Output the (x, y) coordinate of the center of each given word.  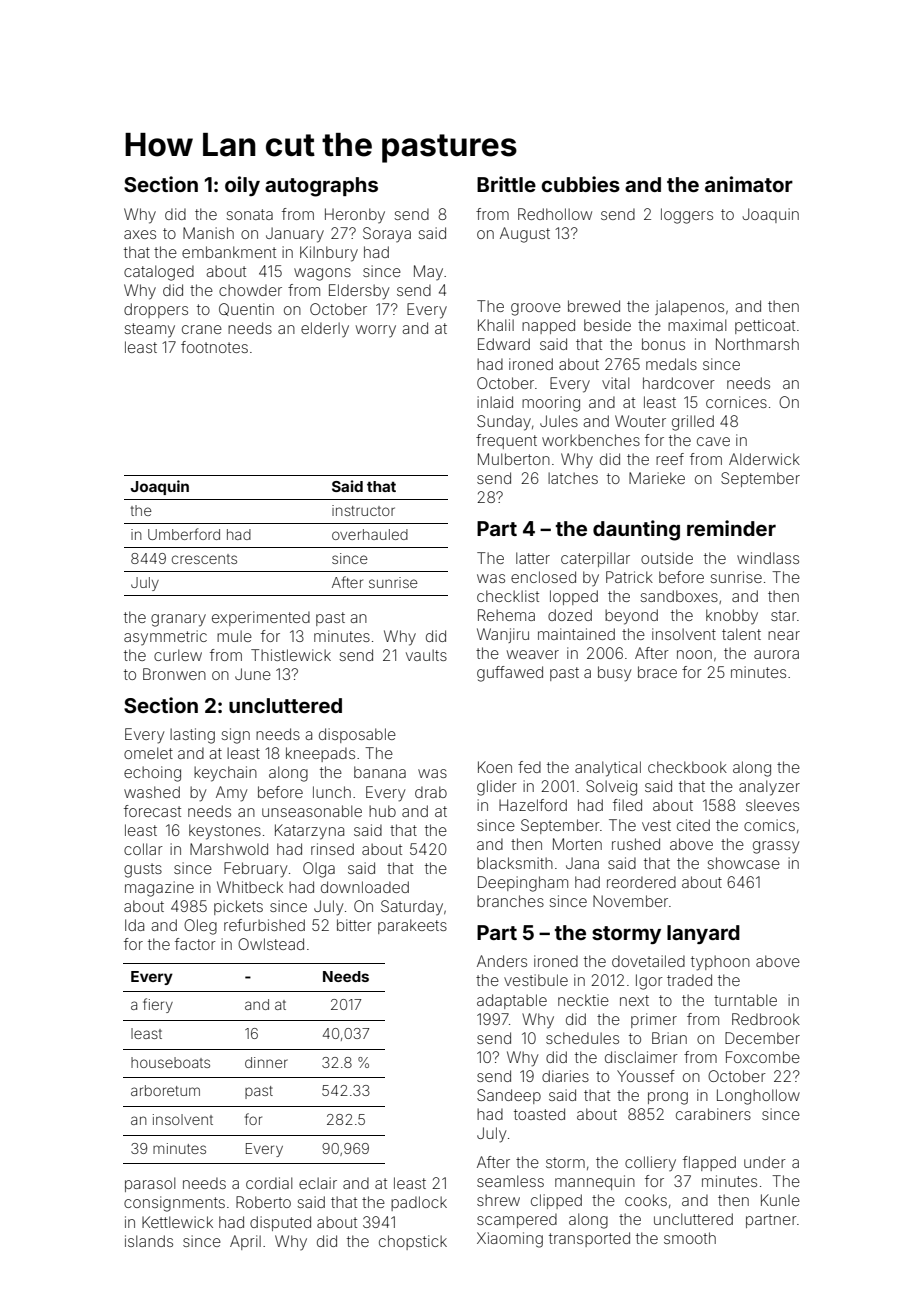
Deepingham (523, 884)
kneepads (320, 754)
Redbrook (766, 1019)
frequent (506, 441)
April (245, 1242)
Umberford (184, 534)
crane (202, 329)
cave (713, 441)
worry (376, 331)
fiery (158, 1005)
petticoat (765, 326)
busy (614, 674)
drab (431, 792)
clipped (556, 1201)
